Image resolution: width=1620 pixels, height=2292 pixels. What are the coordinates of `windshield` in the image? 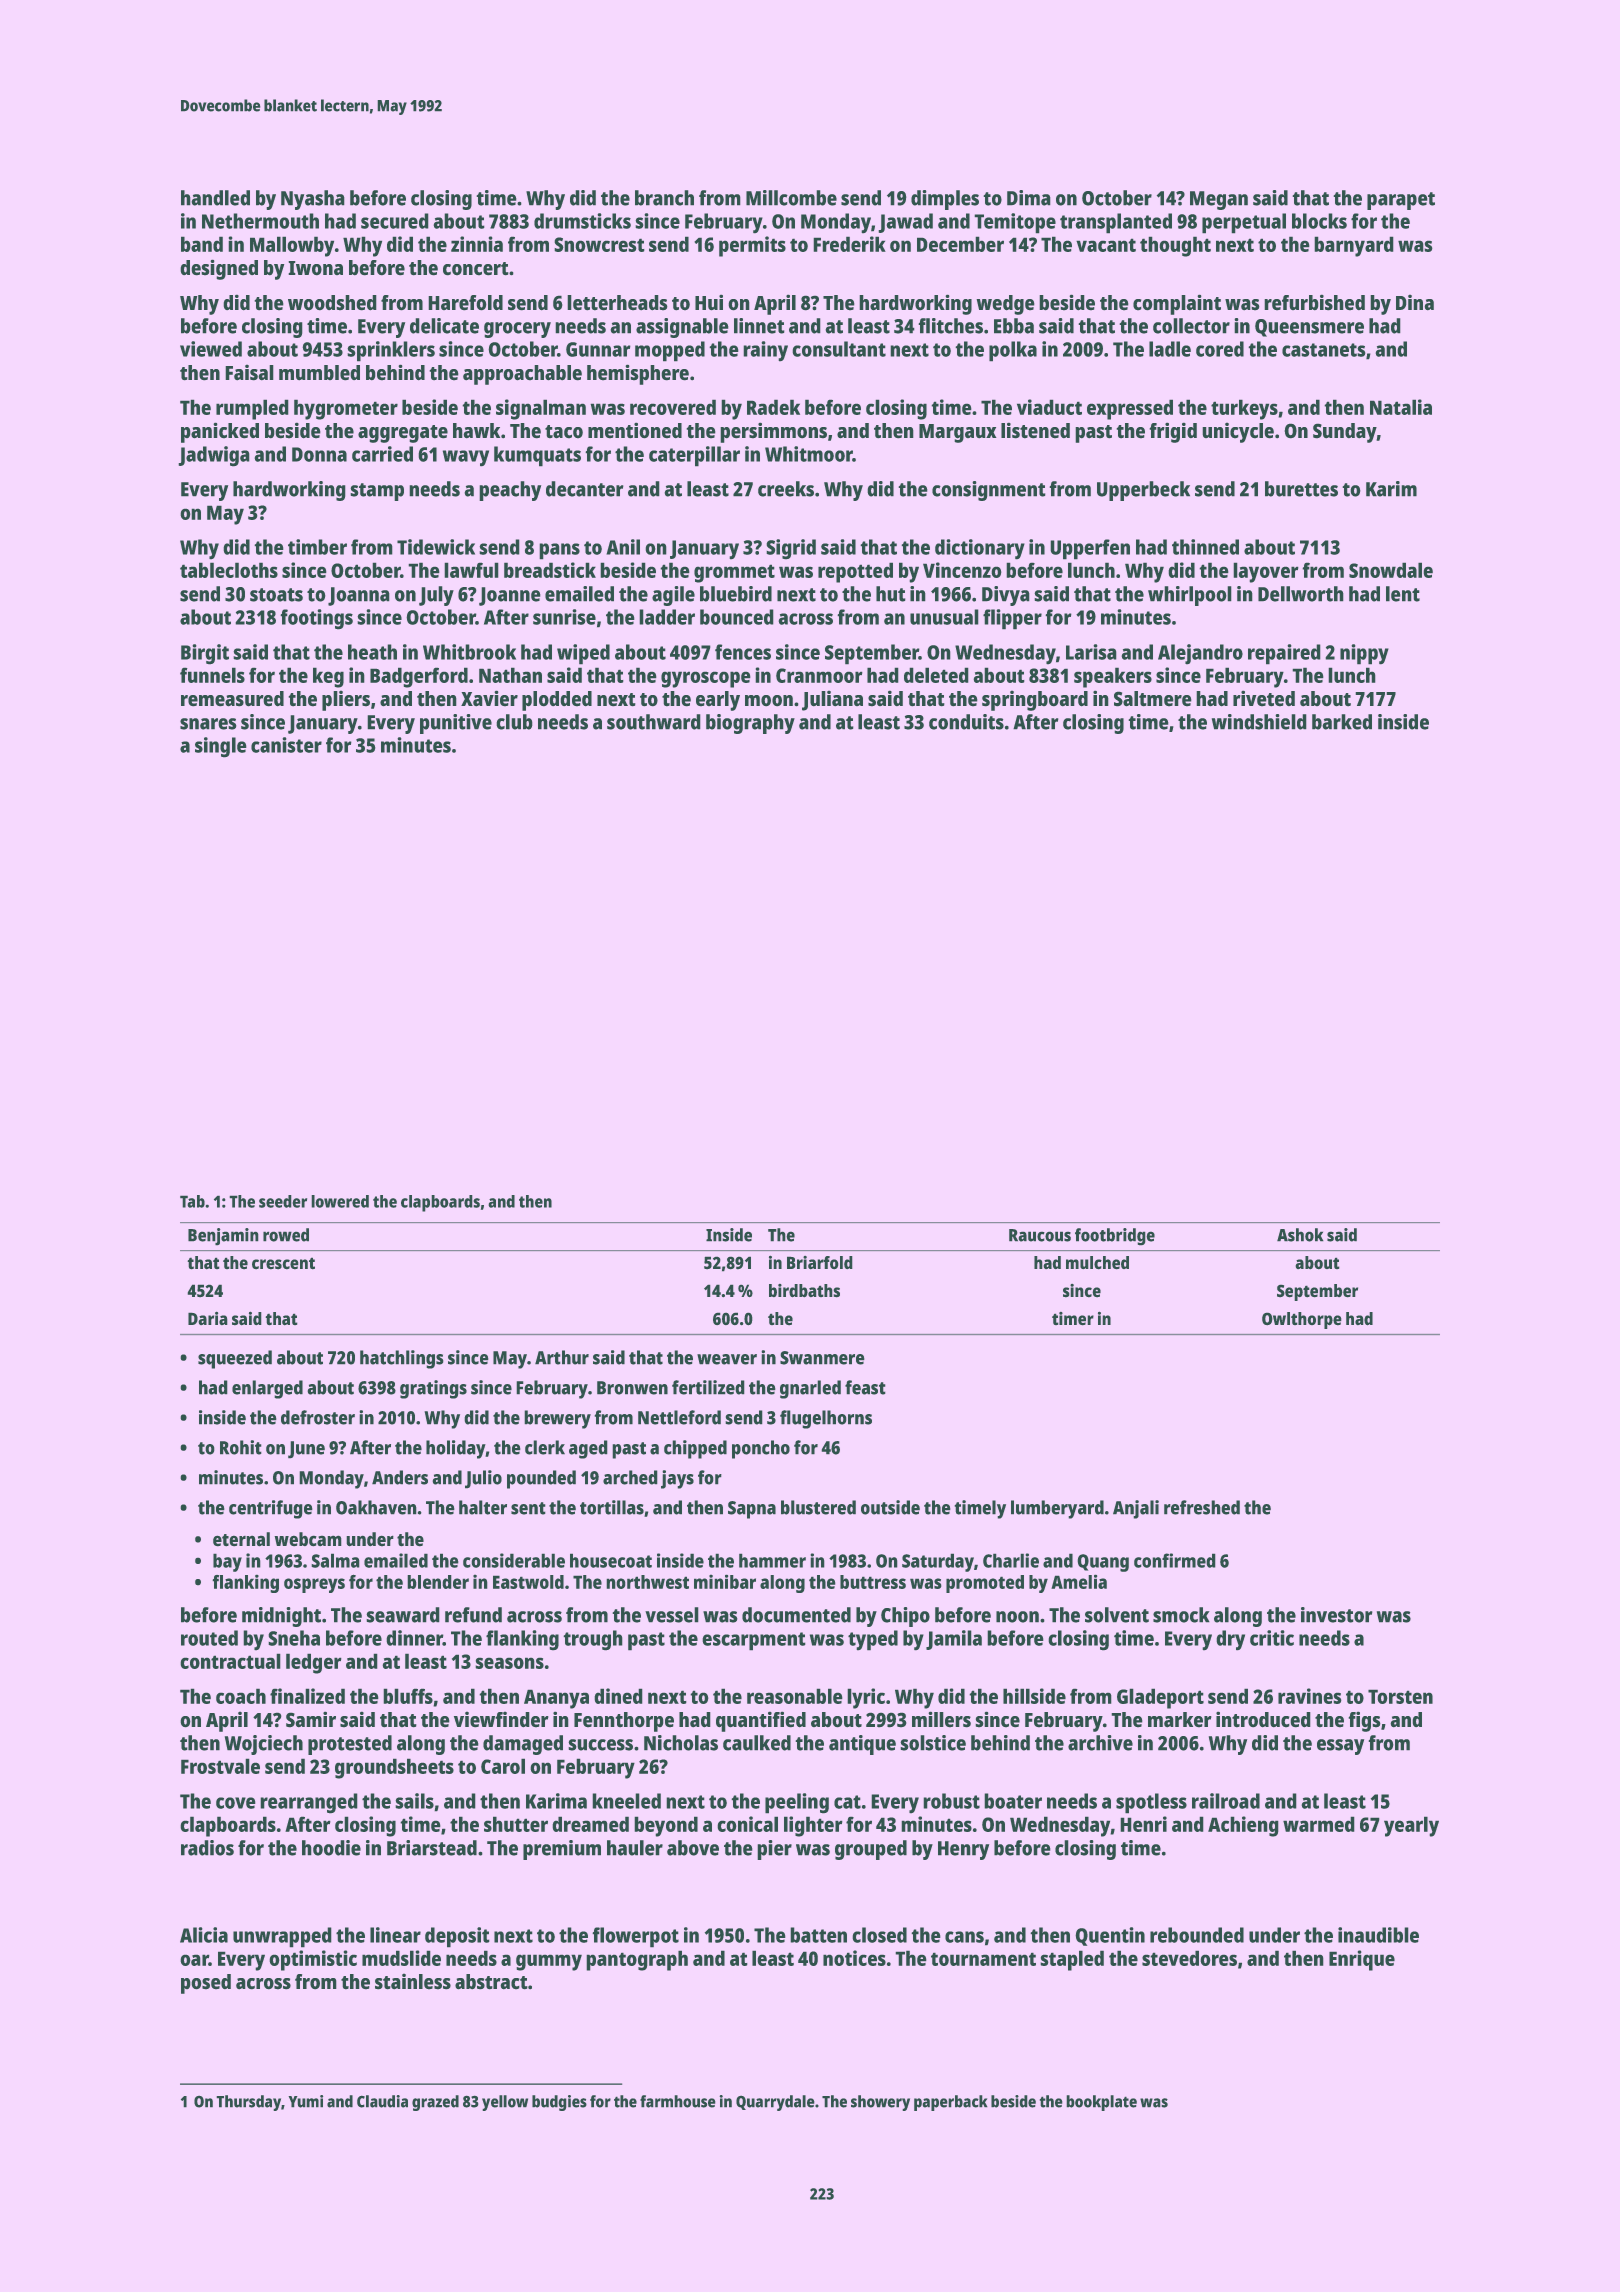 It's located at (1259, 722).
